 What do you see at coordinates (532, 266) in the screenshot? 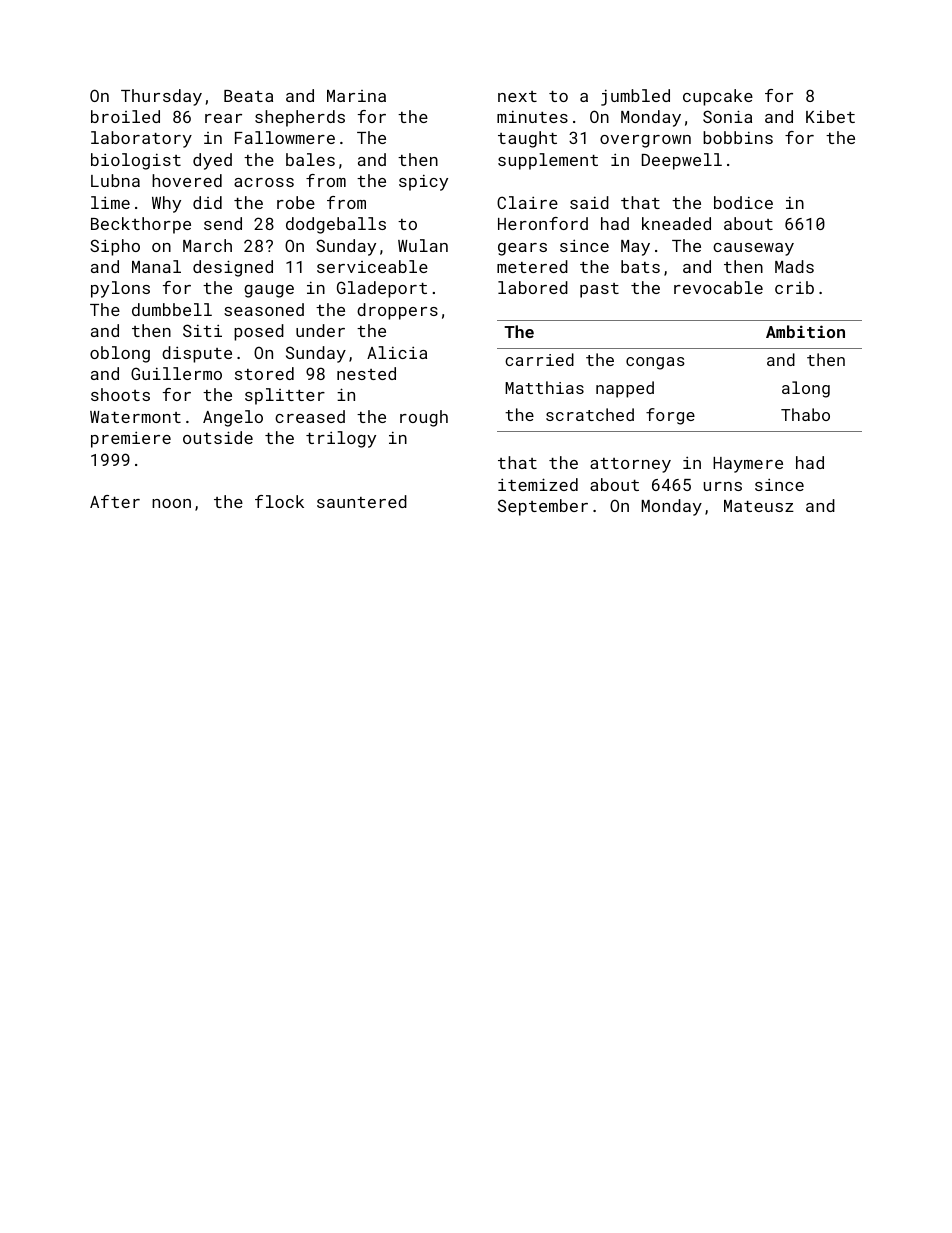
I see `metered` at bounding box center [532, 266].
